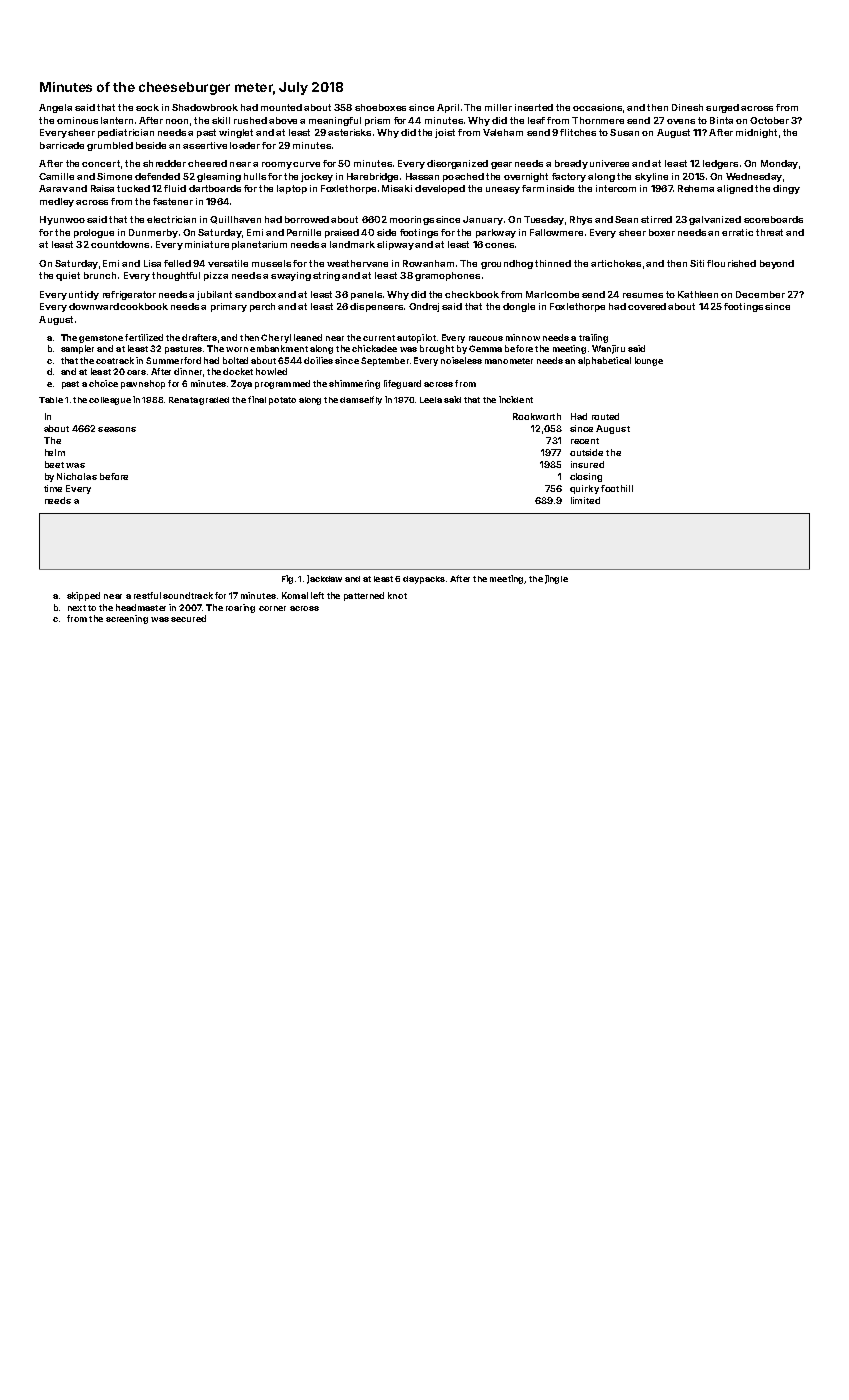  I want to click on restful, so click(147, 595).
